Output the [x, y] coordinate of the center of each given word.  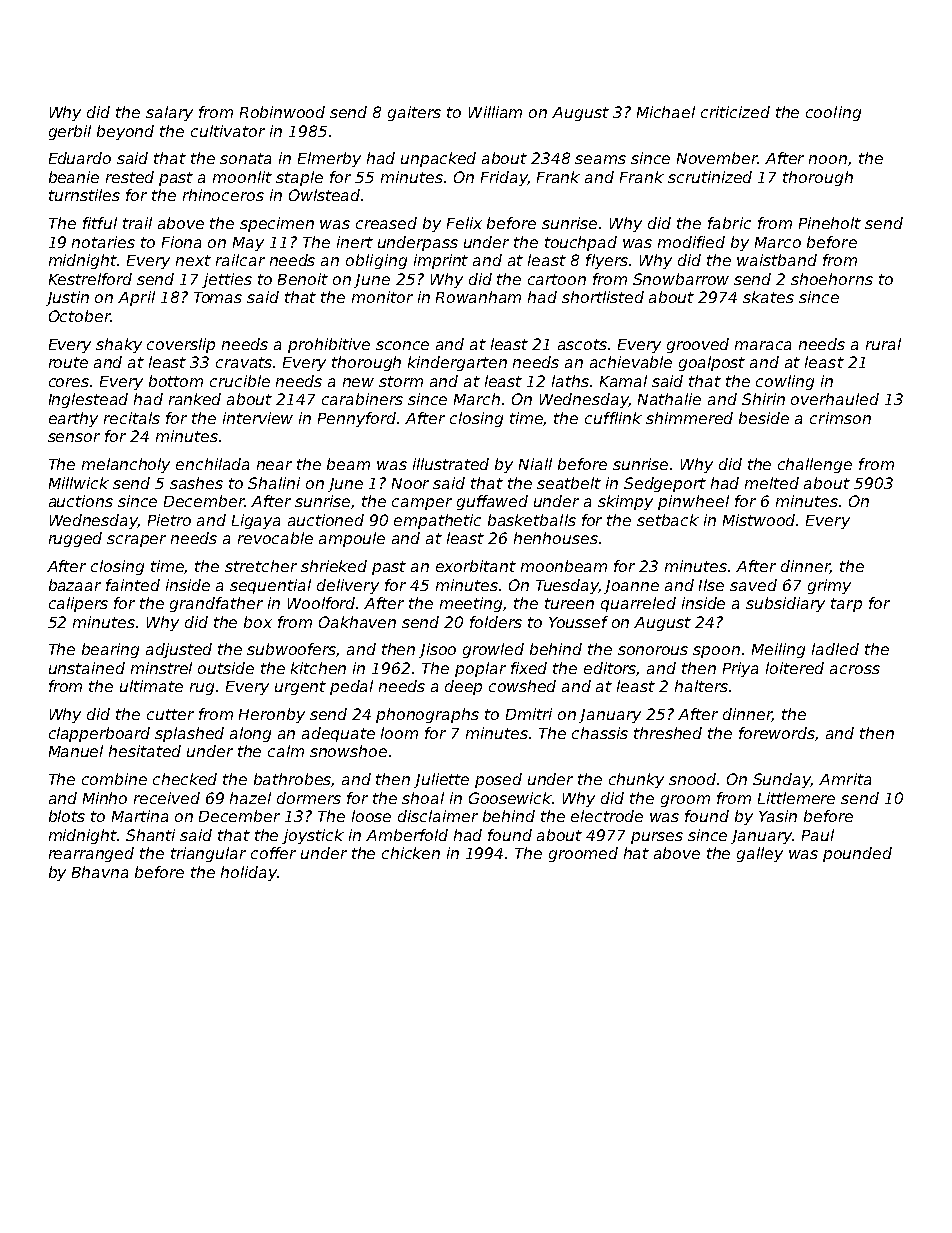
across [855, 669]
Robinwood [282, 112]
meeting [472, 604]
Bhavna [100, 872]
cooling [833, 113]
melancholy [126, 465]
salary [169, 113]
